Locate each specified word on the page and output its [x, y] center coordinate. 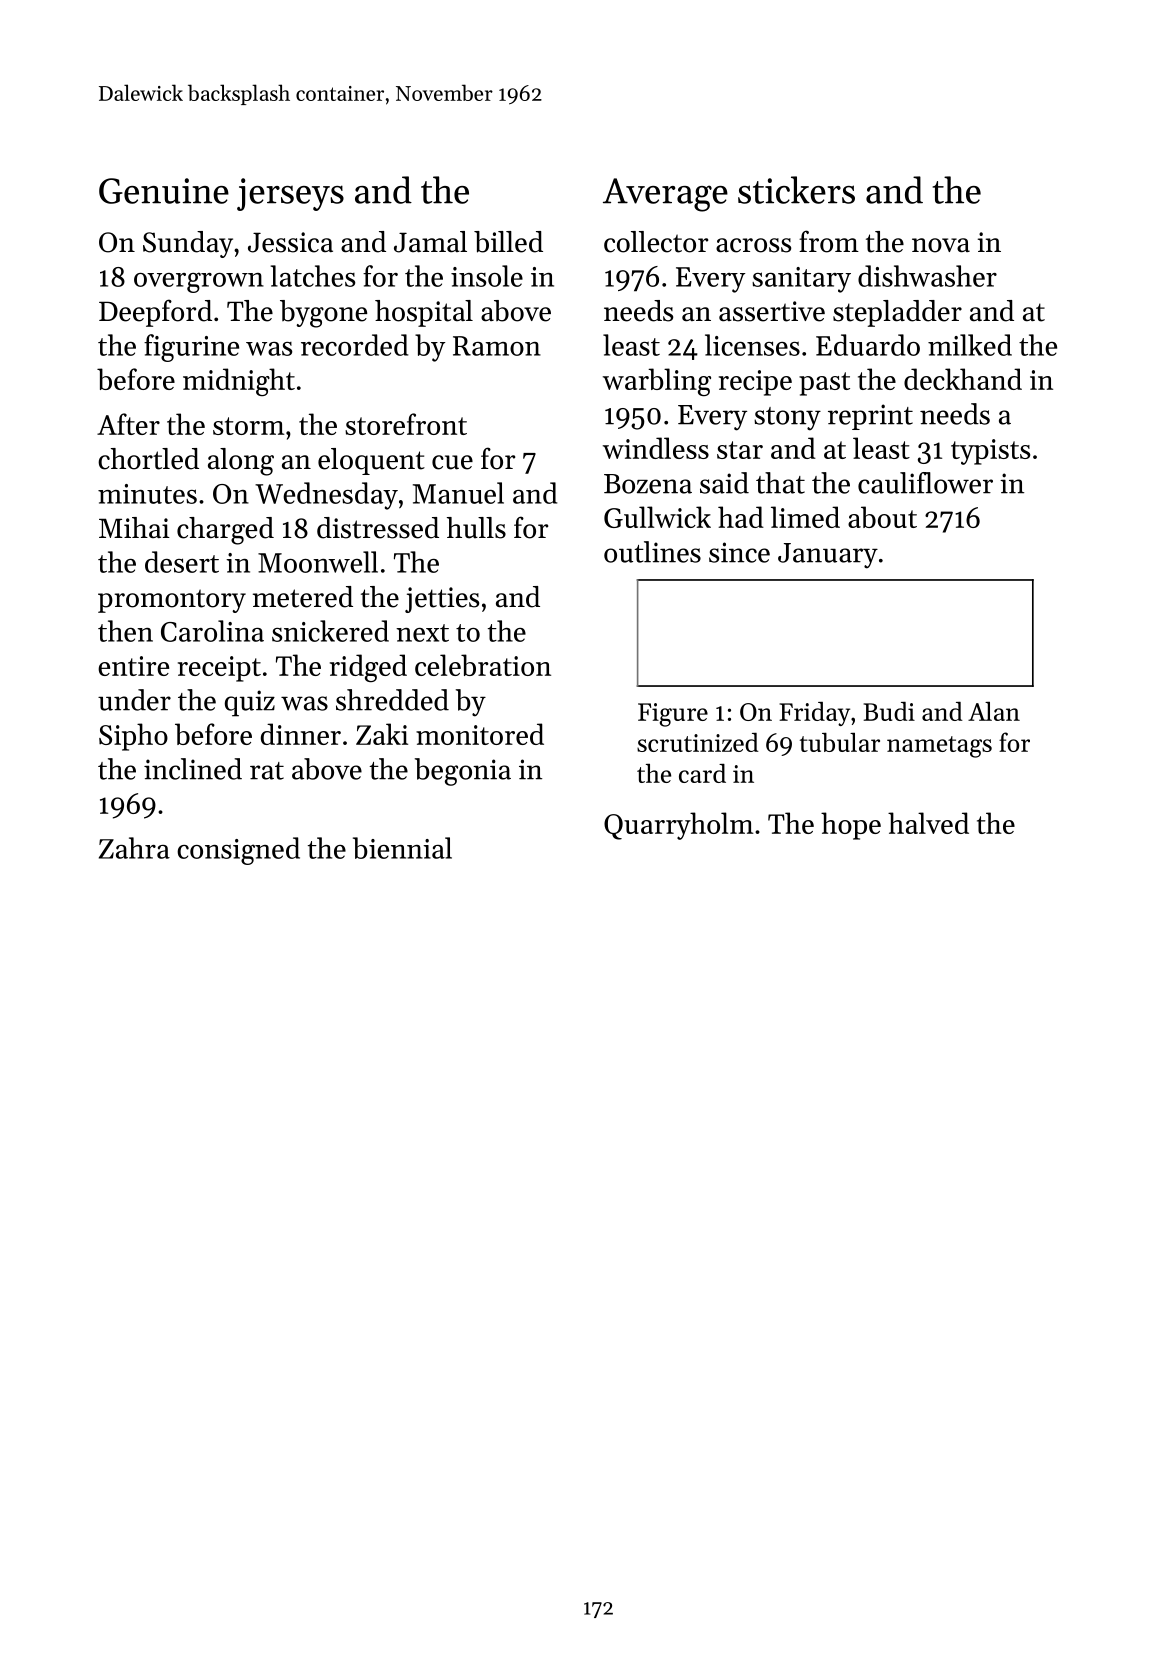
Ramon [497, 346]
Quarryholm [678, 826]
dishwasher [927, 276]
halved [928, 823]
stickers [796, 190]
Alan [994, 711]
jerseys [290, 194]
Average [665, 195]
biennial [402, 848]
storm [248, 426]
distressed [378, 528]
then [125, 631]
